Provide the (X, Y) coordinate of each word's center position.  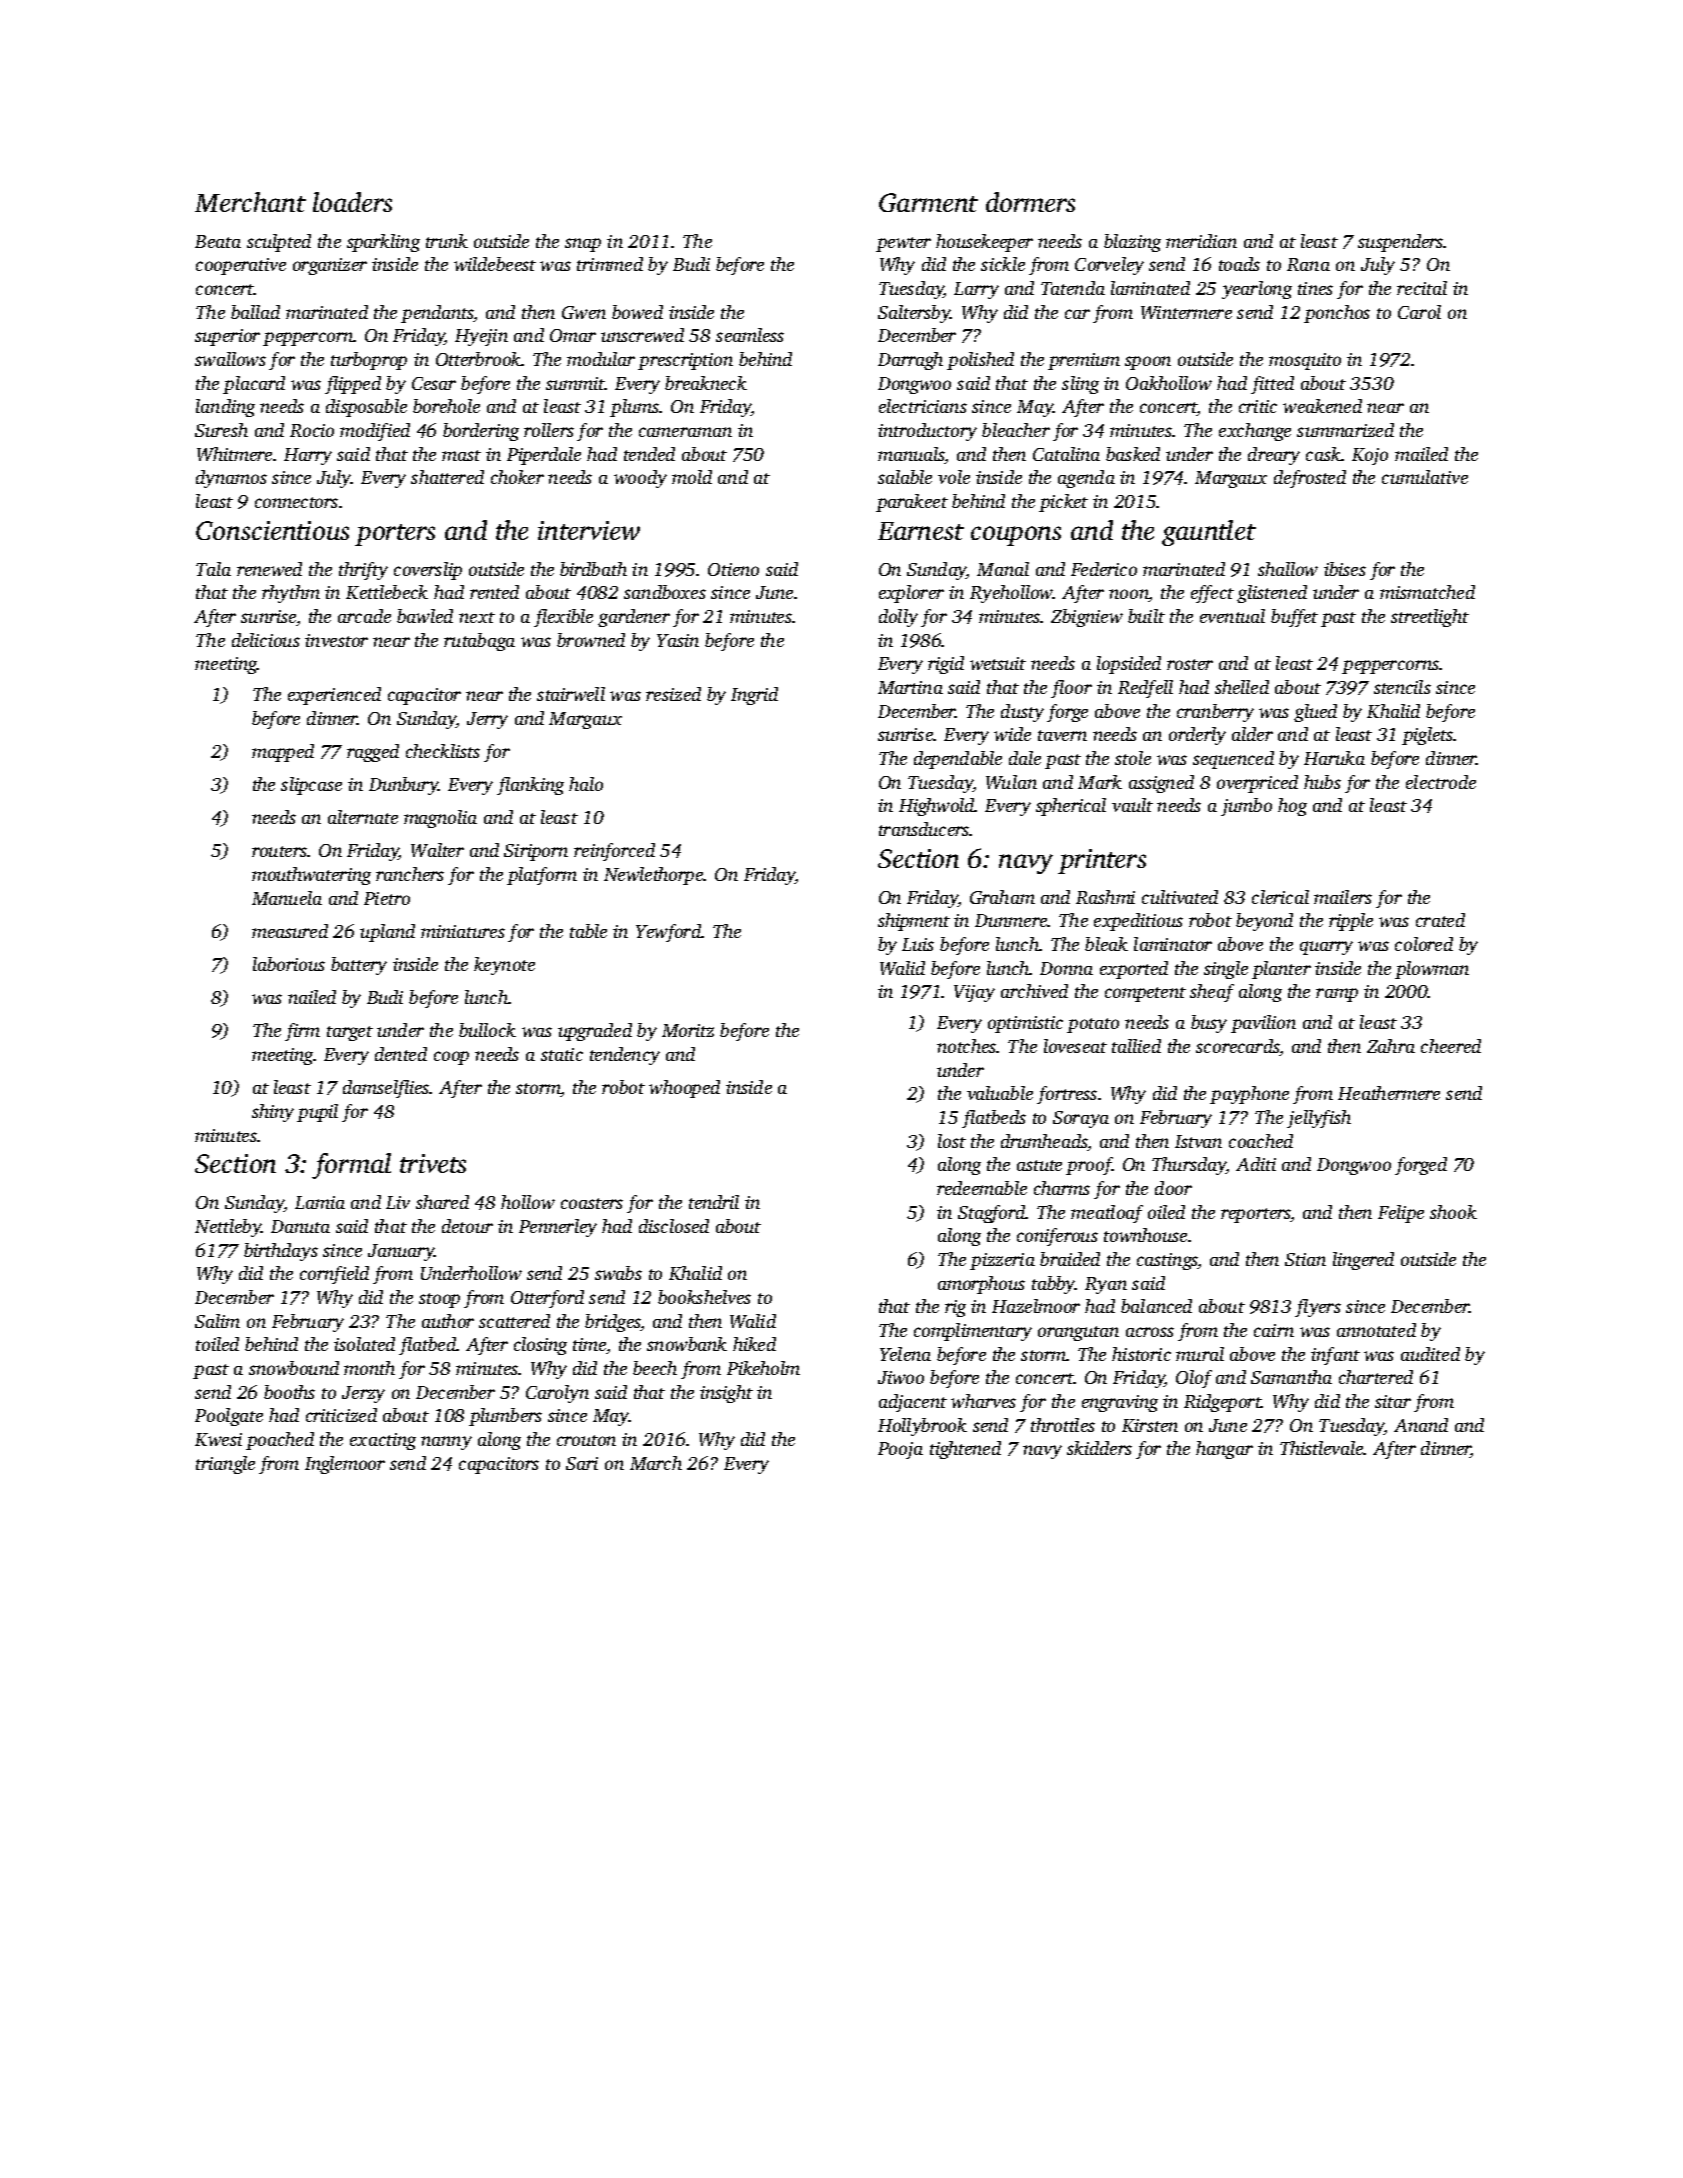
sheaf (1212, 993)
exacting (383, 1441)
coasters (592, 1203)
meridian (1201, 241)
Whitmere (234, 454)
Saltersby (914, 314)
